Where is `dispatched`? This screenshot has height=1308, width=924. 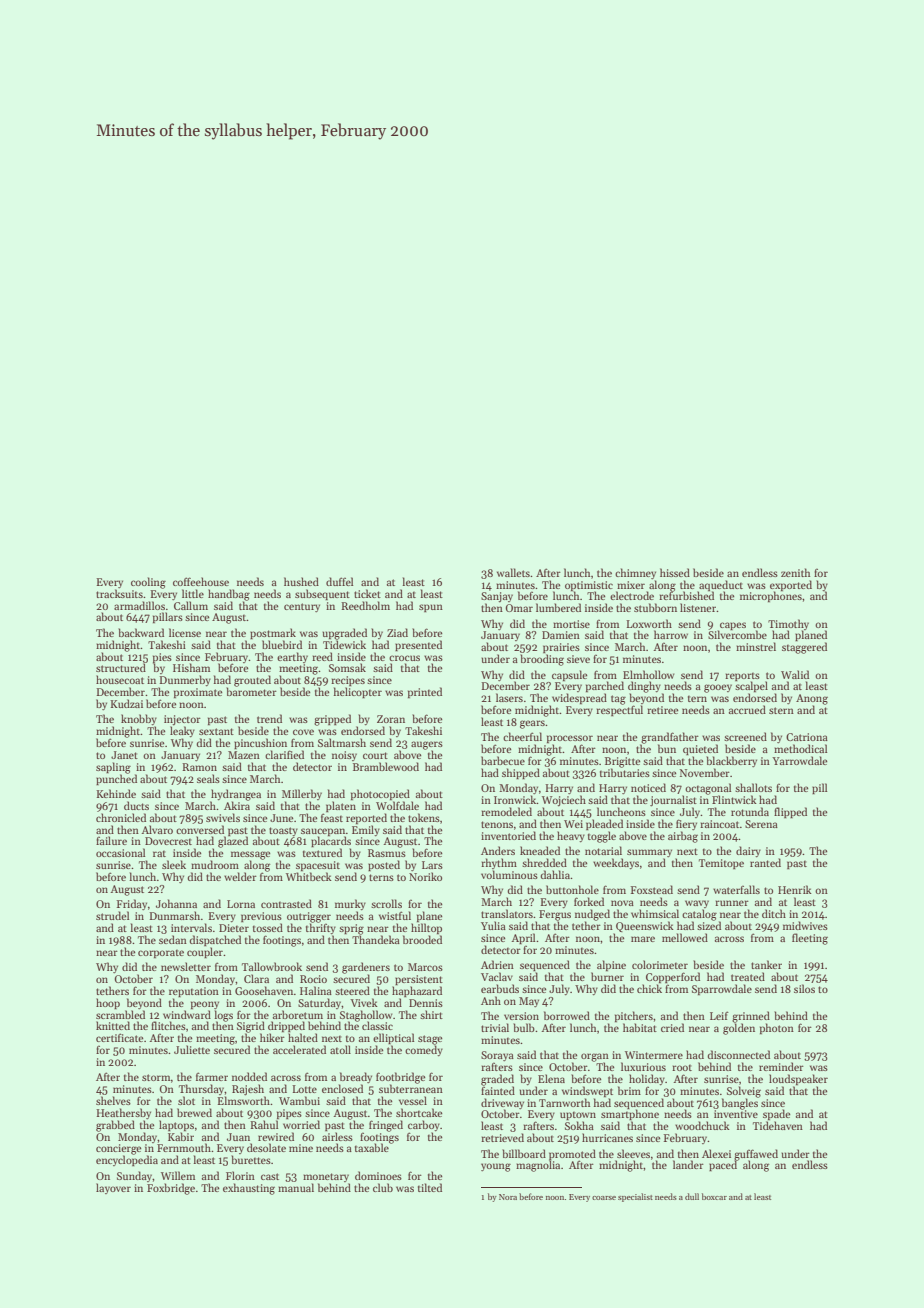 dispatched is located at coordinates (215, 940).
